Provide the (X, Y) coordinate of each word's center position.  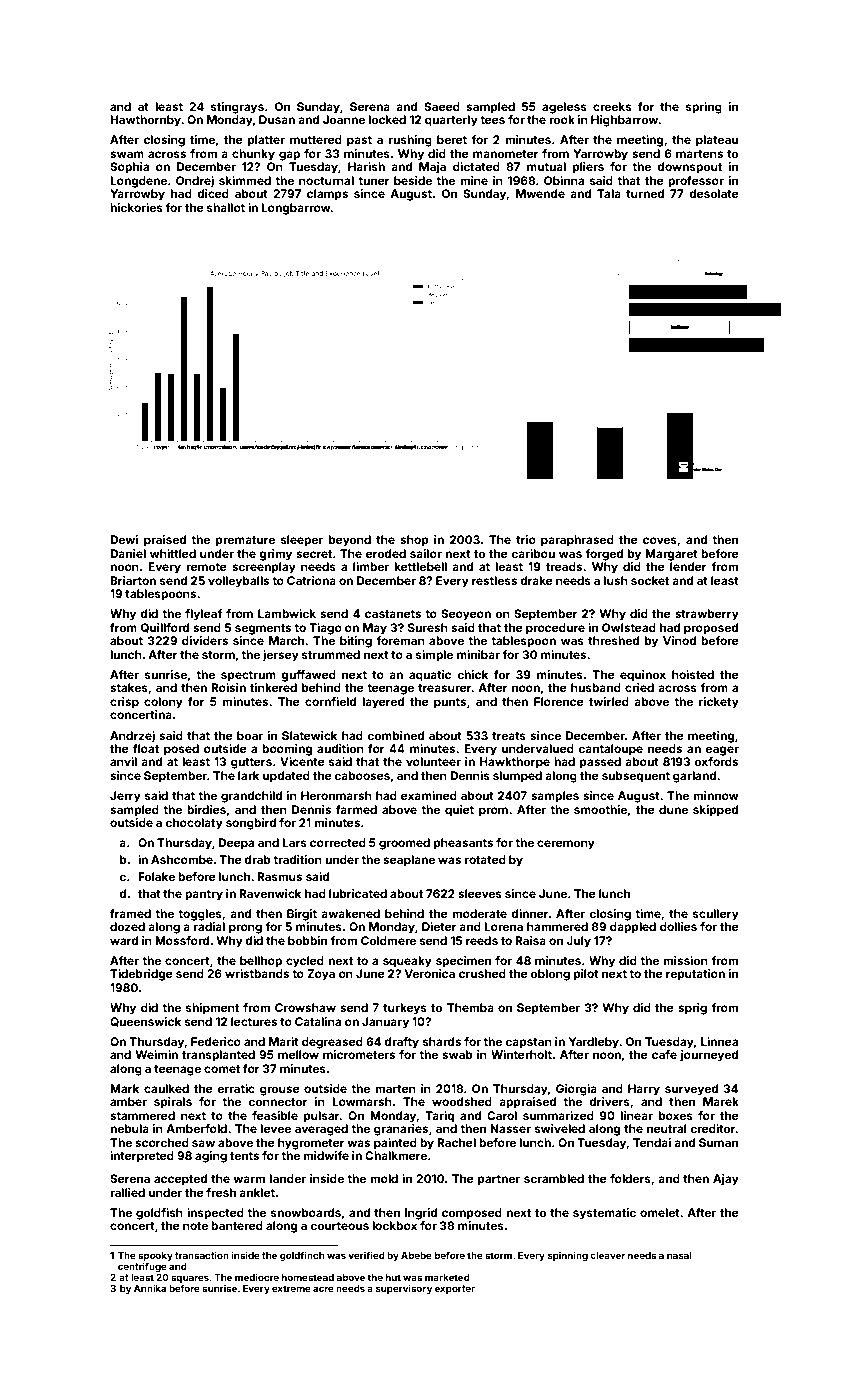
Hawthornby (145, 121)
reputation (695, 975)
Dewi (124, 539)
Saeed (442, 106)
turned (645, 193)
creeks (612, 106)
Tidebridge (141, 975)
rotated (485, 859)
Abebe (416, 1255)
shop (414, 541)
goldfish (159, 1214)
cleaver (607, 1255)
